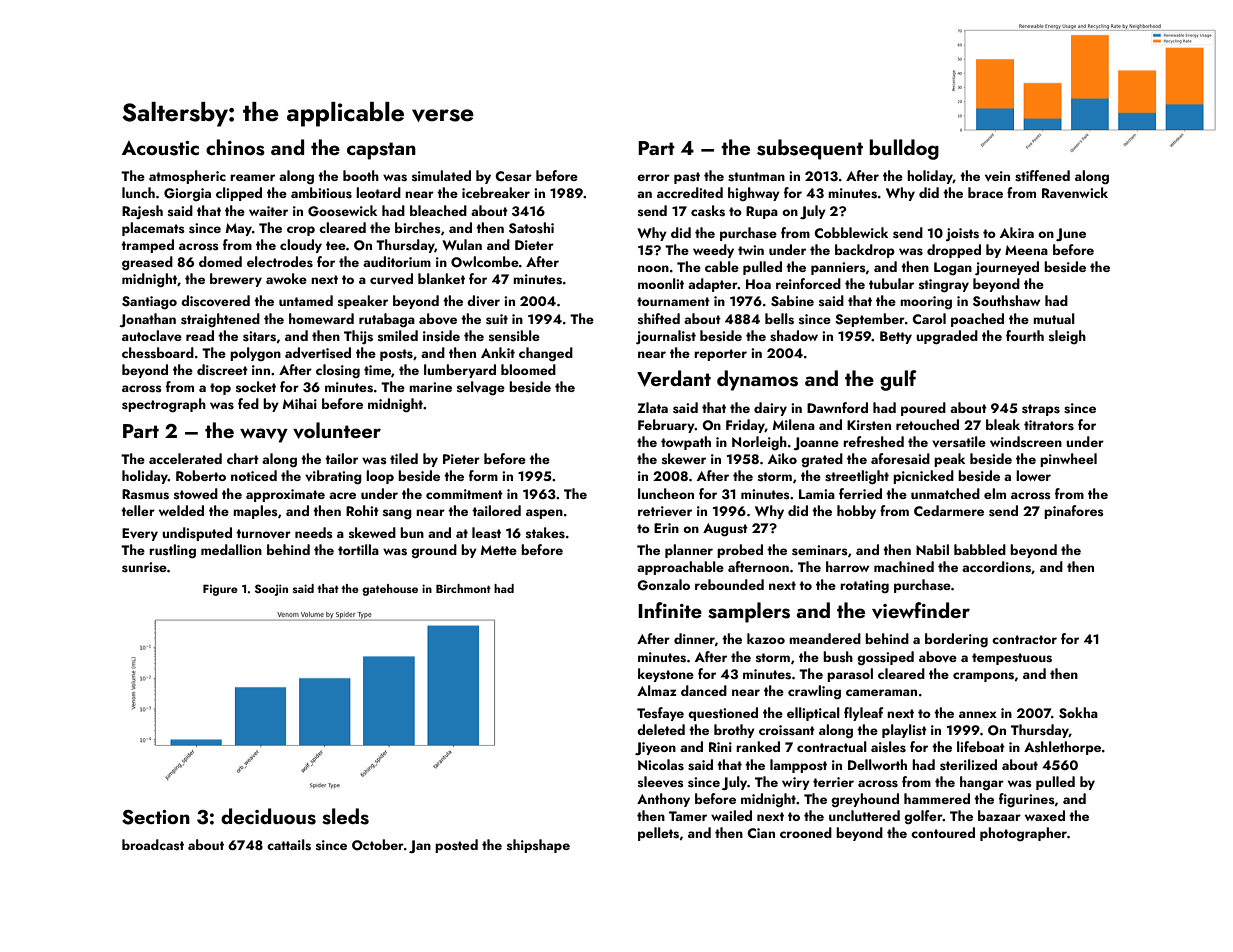 This page has width=1233, height=952. Describe the element at coordinates (496, 192) in the page. I see `icebreaker` at that location.
